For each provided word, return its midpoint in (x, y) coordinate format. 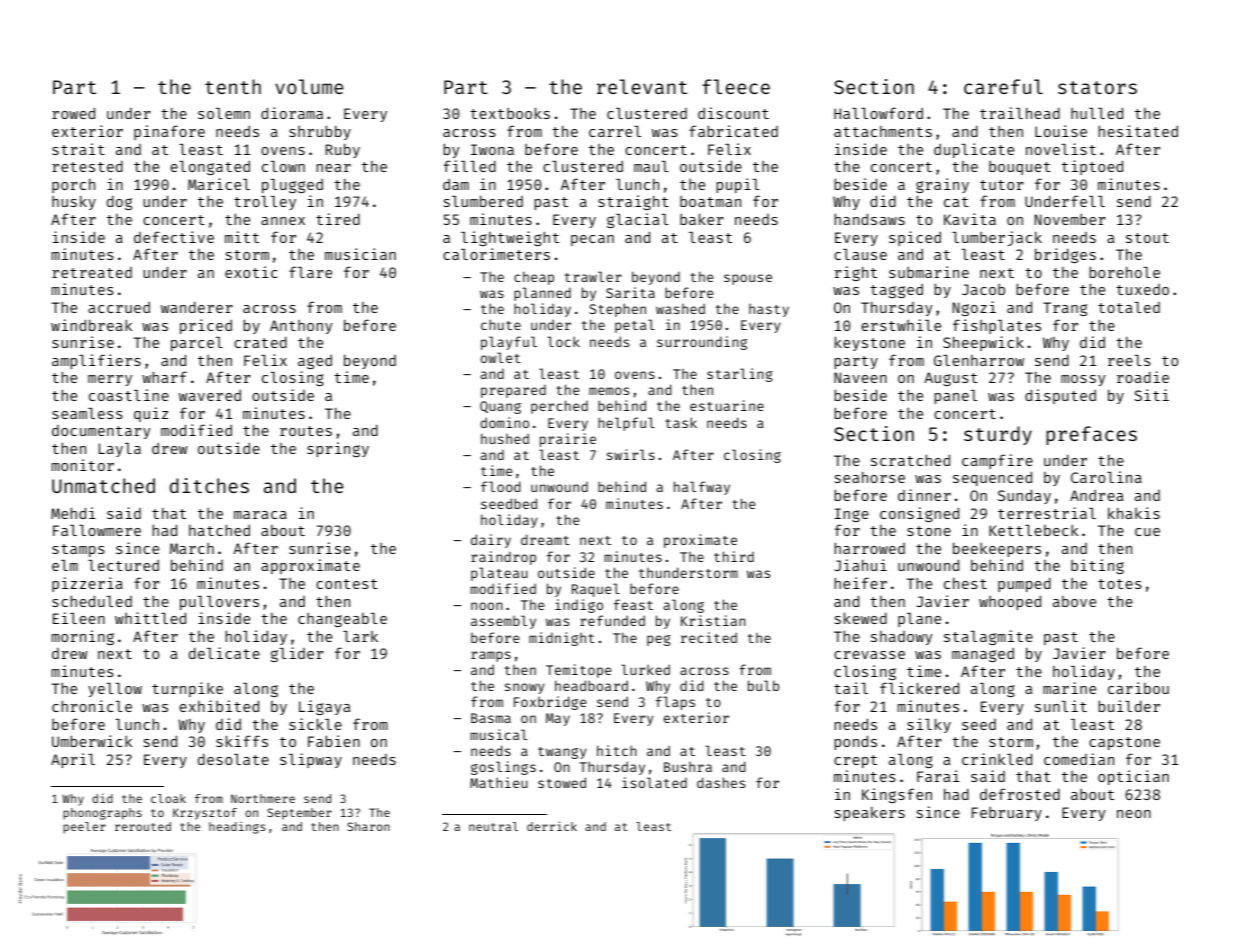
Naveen (860, 377)
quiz (151, 414)
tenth (233, 86)
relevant (642, 86)
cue (1147, 532)
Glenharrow (979, 360)
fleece (736, 86)
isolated (654, 782)
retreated (92, 272)
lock (563, 341)
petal (635, 326)
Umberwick (92, 741)
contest (347, 584)
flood (500, 486)
